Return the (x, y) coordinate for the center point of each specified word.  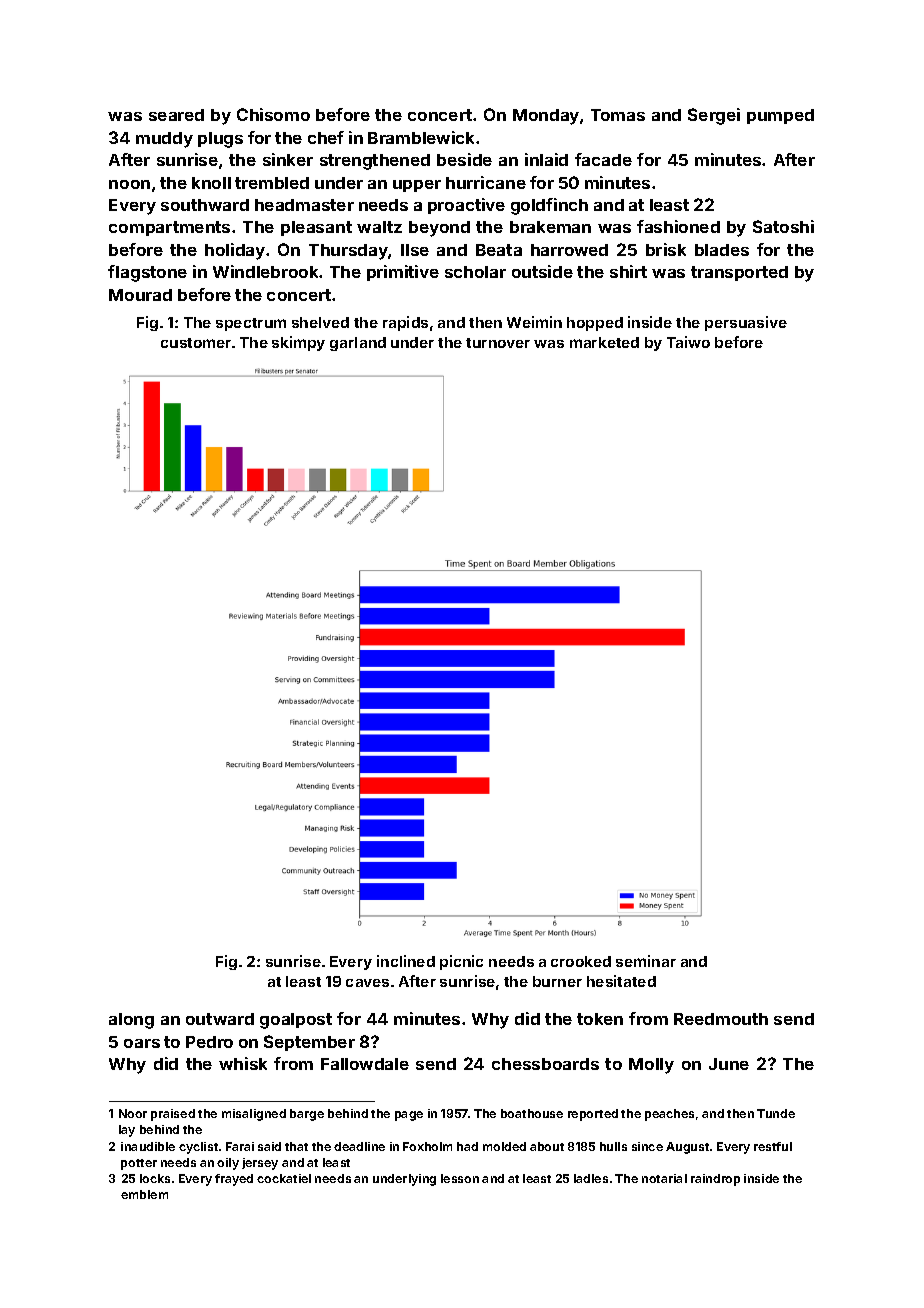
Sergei (714, 116)
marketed (604, 342)
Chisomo (273, 114)
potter (139, 1164)
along (131, 1021)
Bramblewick (421, 137)
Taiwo (688, 342)
